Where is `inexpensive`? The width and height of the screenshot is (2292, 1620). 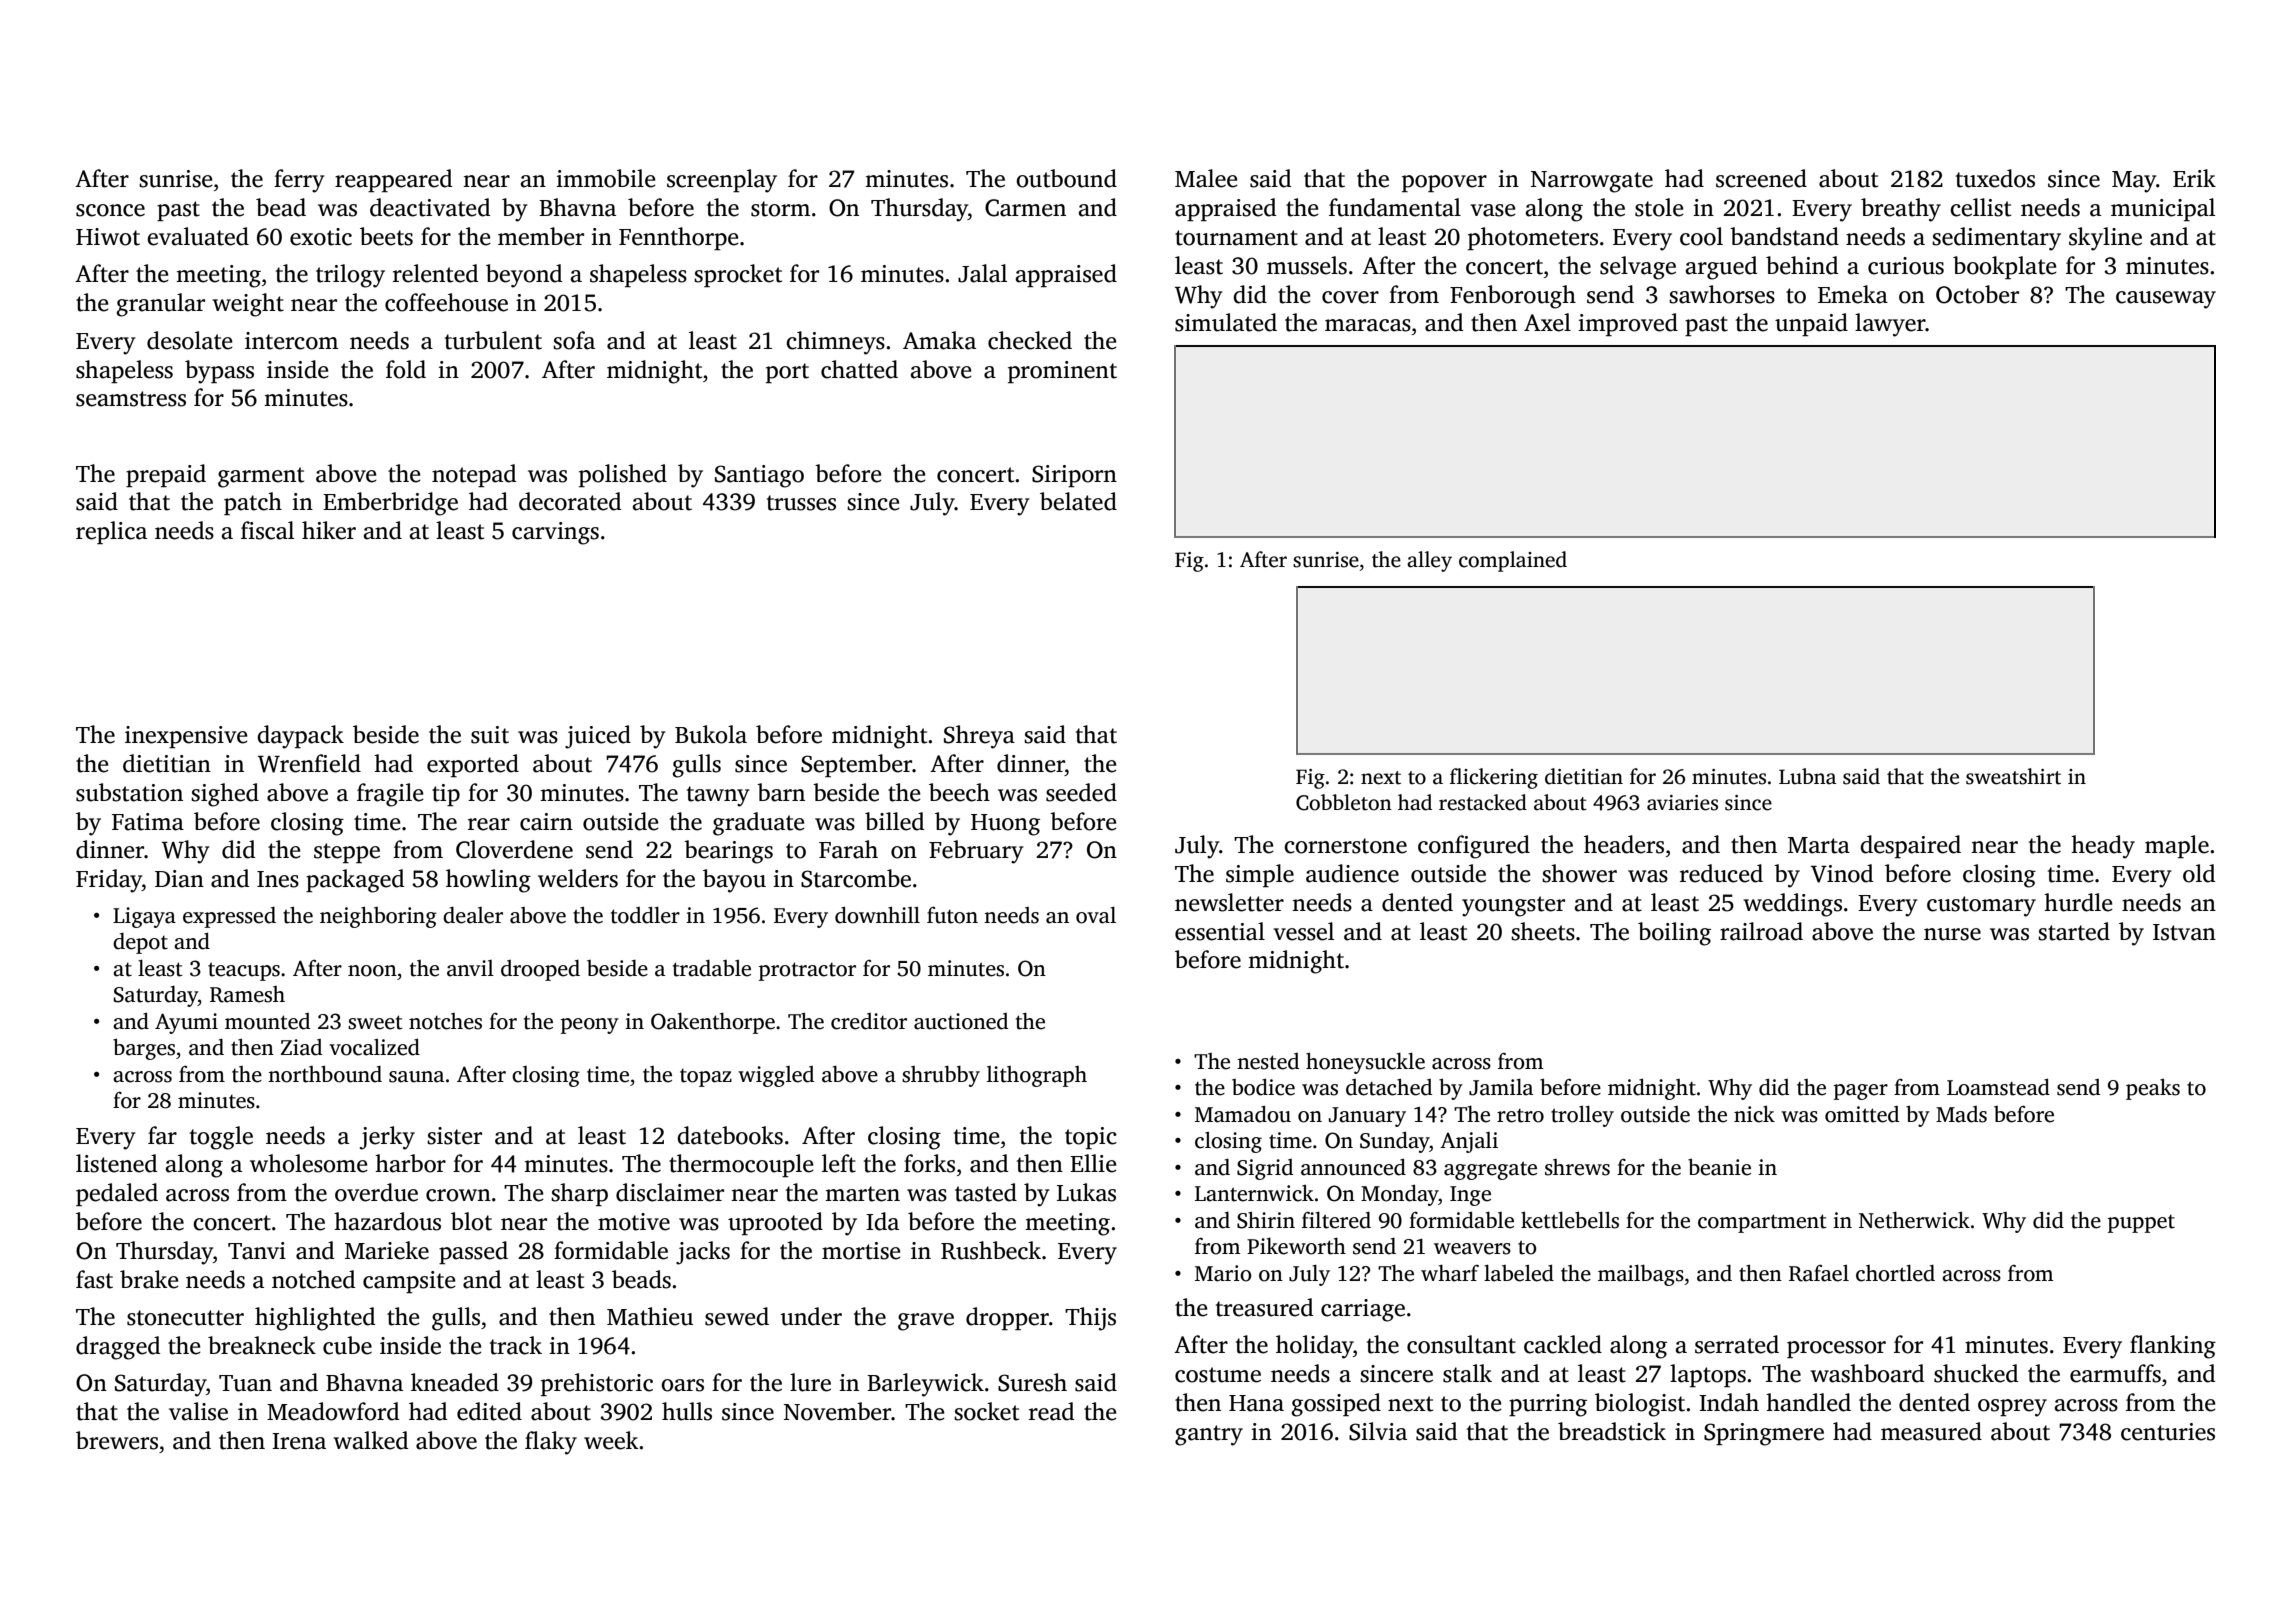 inexpensive is located at coordinates (186, 737).
